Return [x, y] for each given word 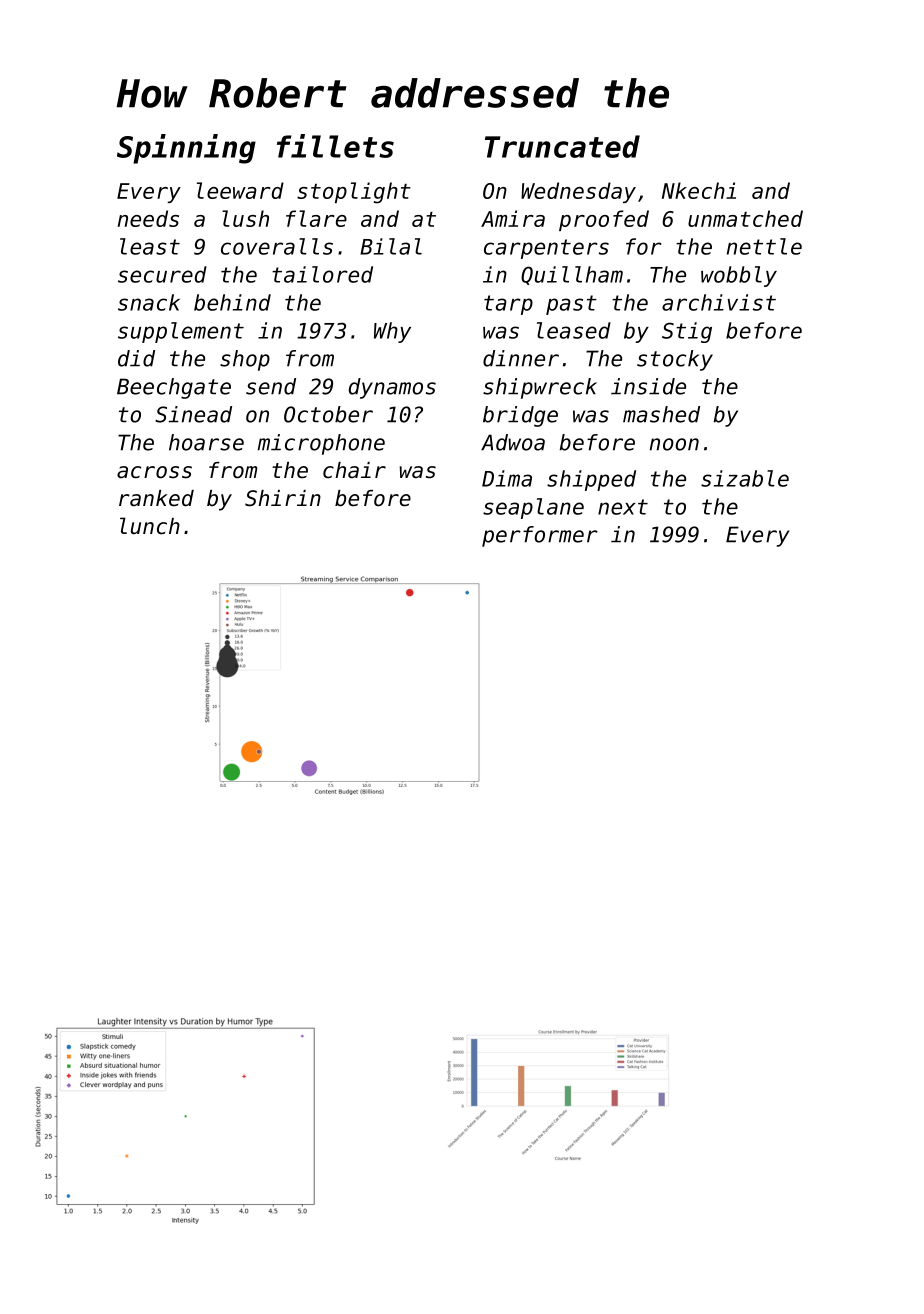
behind [232, 302]
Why [392, 332]
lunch [150, 526]
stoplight [354, 193]
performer [540, 536]
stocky [675, 360]
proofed [604, 220]
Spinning [186, 149]
